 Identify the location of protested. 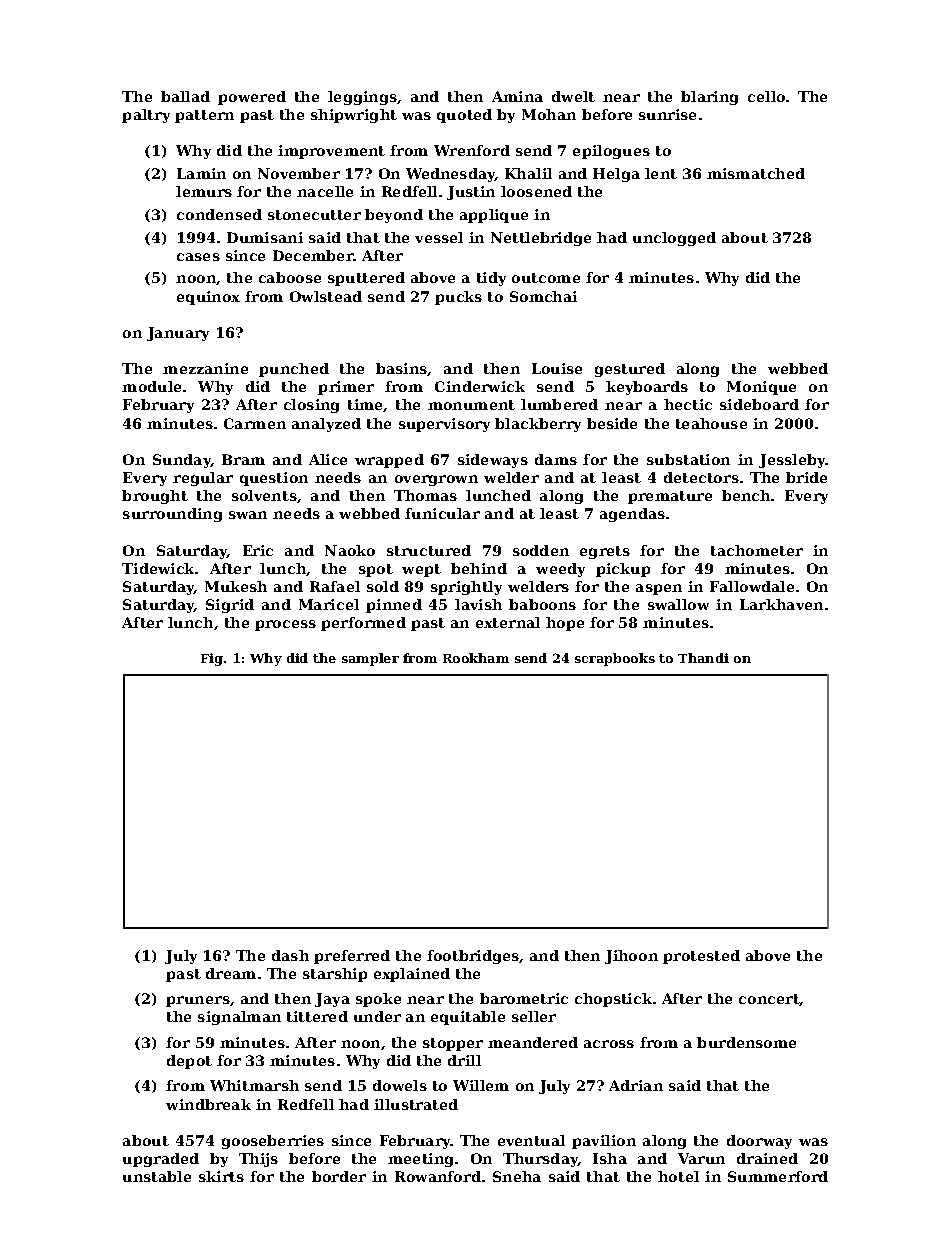
(701, 957).
